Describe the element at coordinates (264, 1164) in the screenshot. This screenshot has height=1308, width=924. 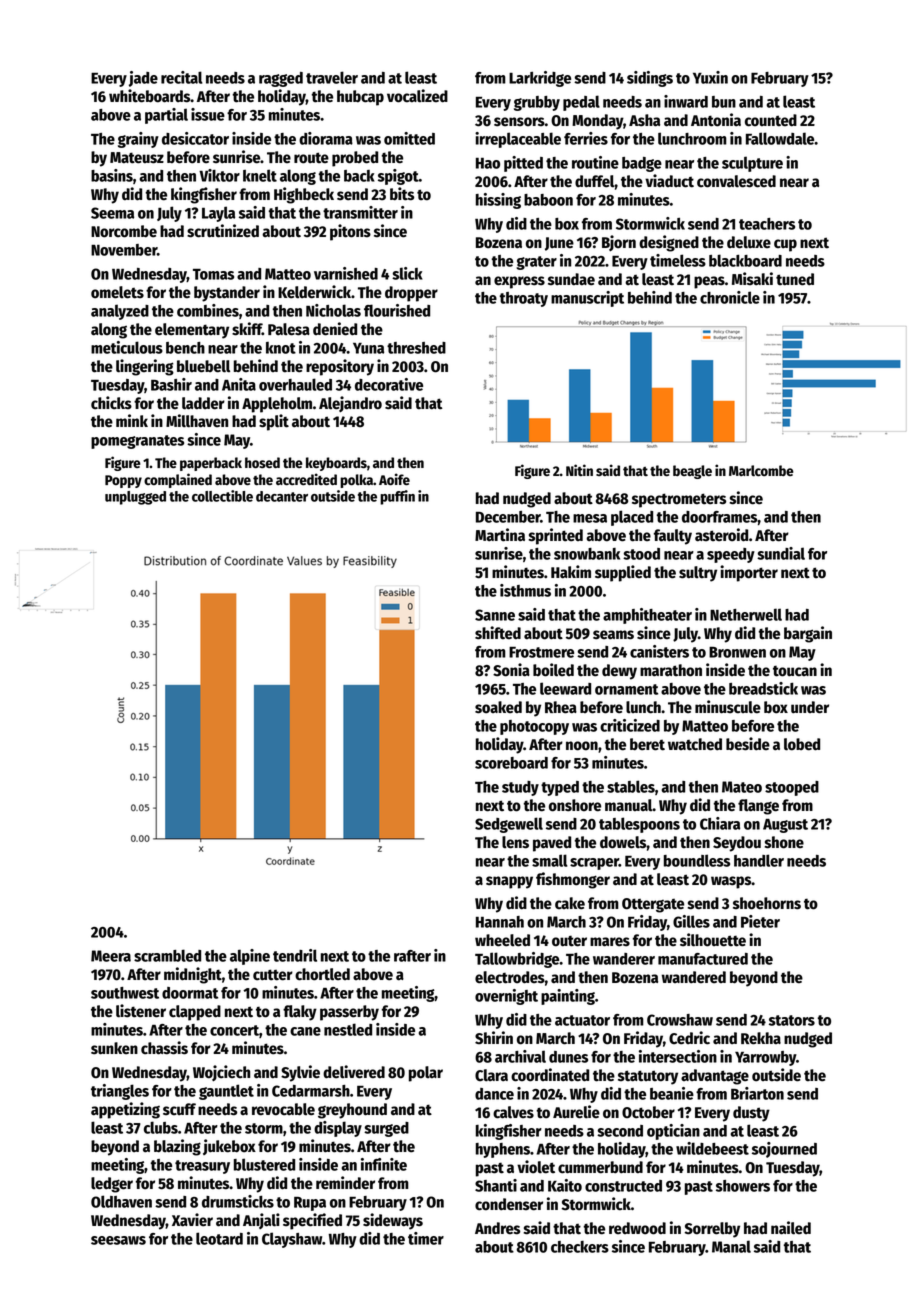
I see `blustered` at that location.
